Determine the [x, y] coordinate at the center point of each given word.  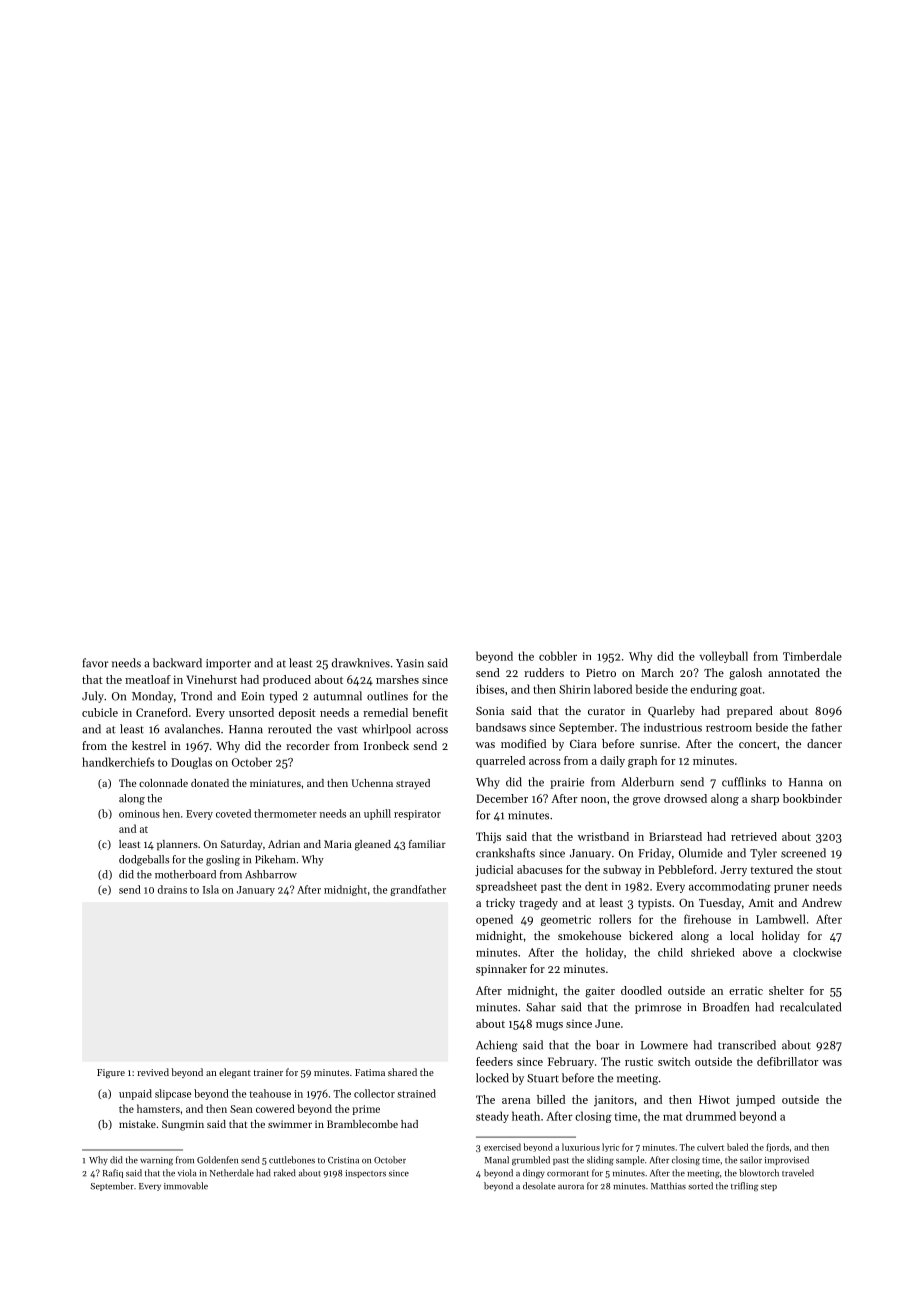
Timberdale [812, 656]
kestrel [149, 745]
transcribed [747, 1045]
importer [228, 664]
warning [156, 1161]
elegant [235, 1073]
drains [172, 889]
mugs [549, 1026]
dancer [824, 743]
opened [494, 920]
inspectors [365, 1174]
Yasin [410, 663]
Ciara [583, 744]
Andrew [822, 902]
